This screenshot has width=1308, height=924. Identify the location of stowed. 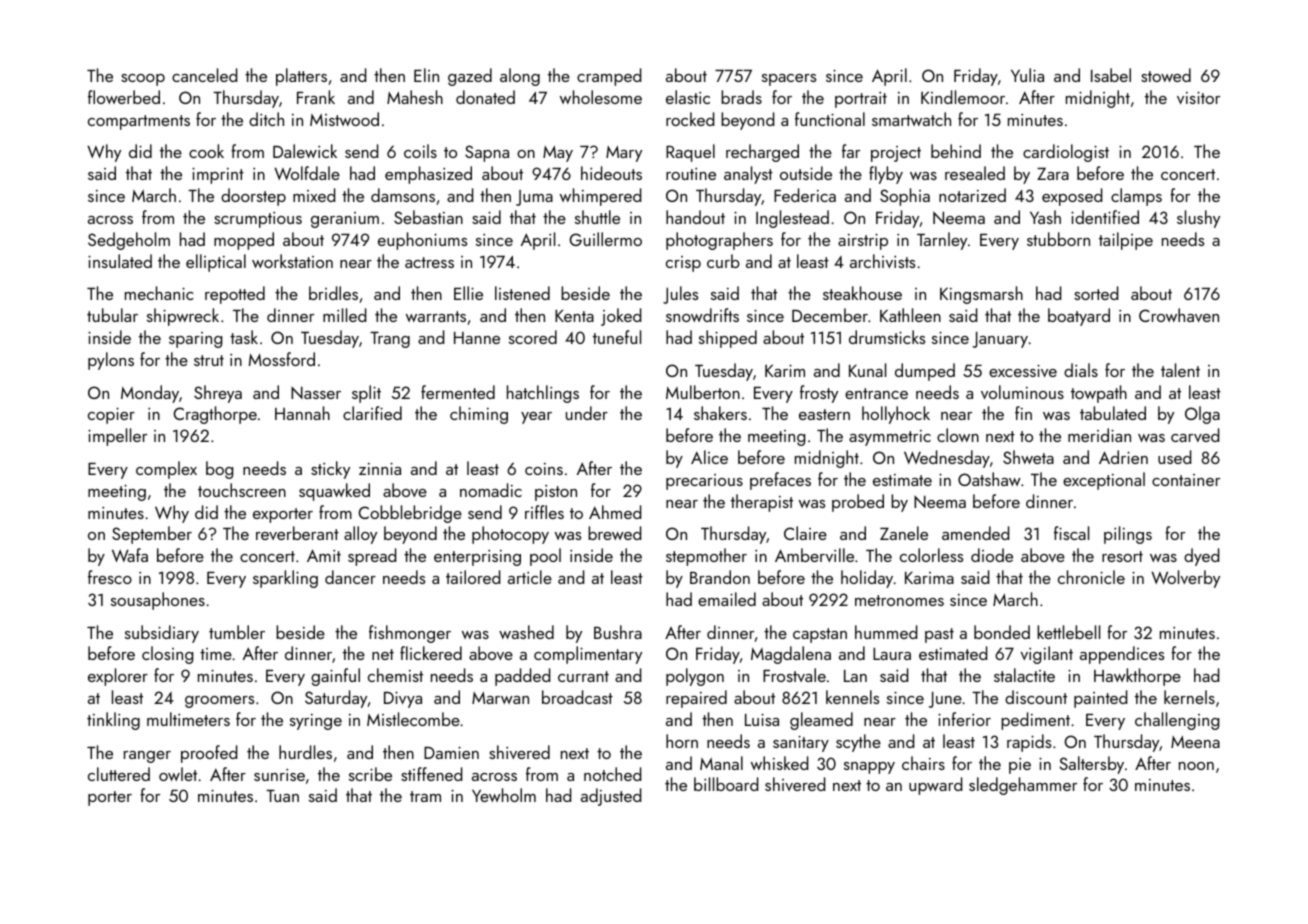
(1166, 75).
